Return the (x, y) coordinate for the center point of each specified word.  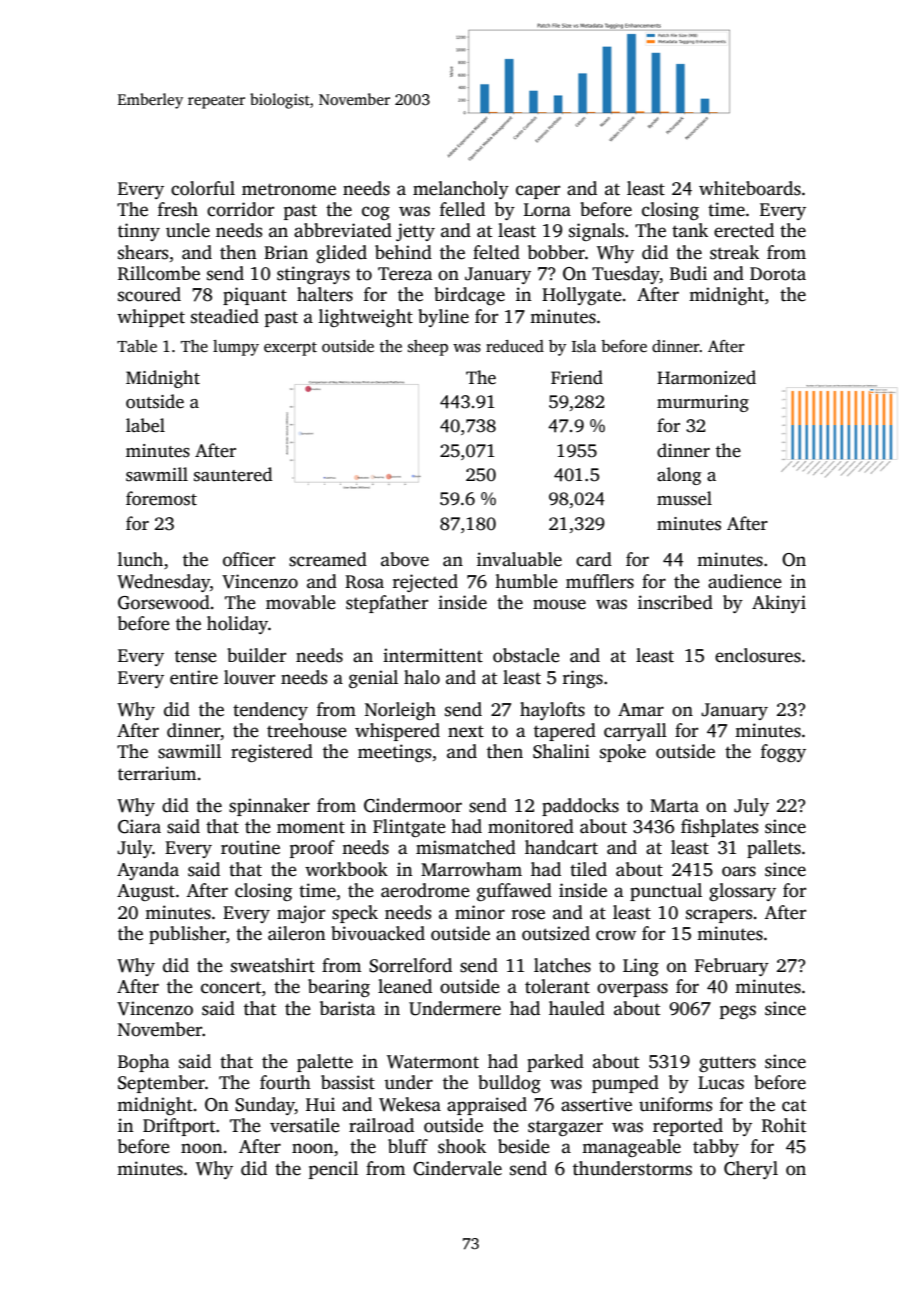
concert (231, 988)
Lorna (547, 210)
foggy (783, 753)
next (466, 731)
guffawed (514, 892)
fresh (178, 209)
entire (194, 677)
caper (538, 192)
